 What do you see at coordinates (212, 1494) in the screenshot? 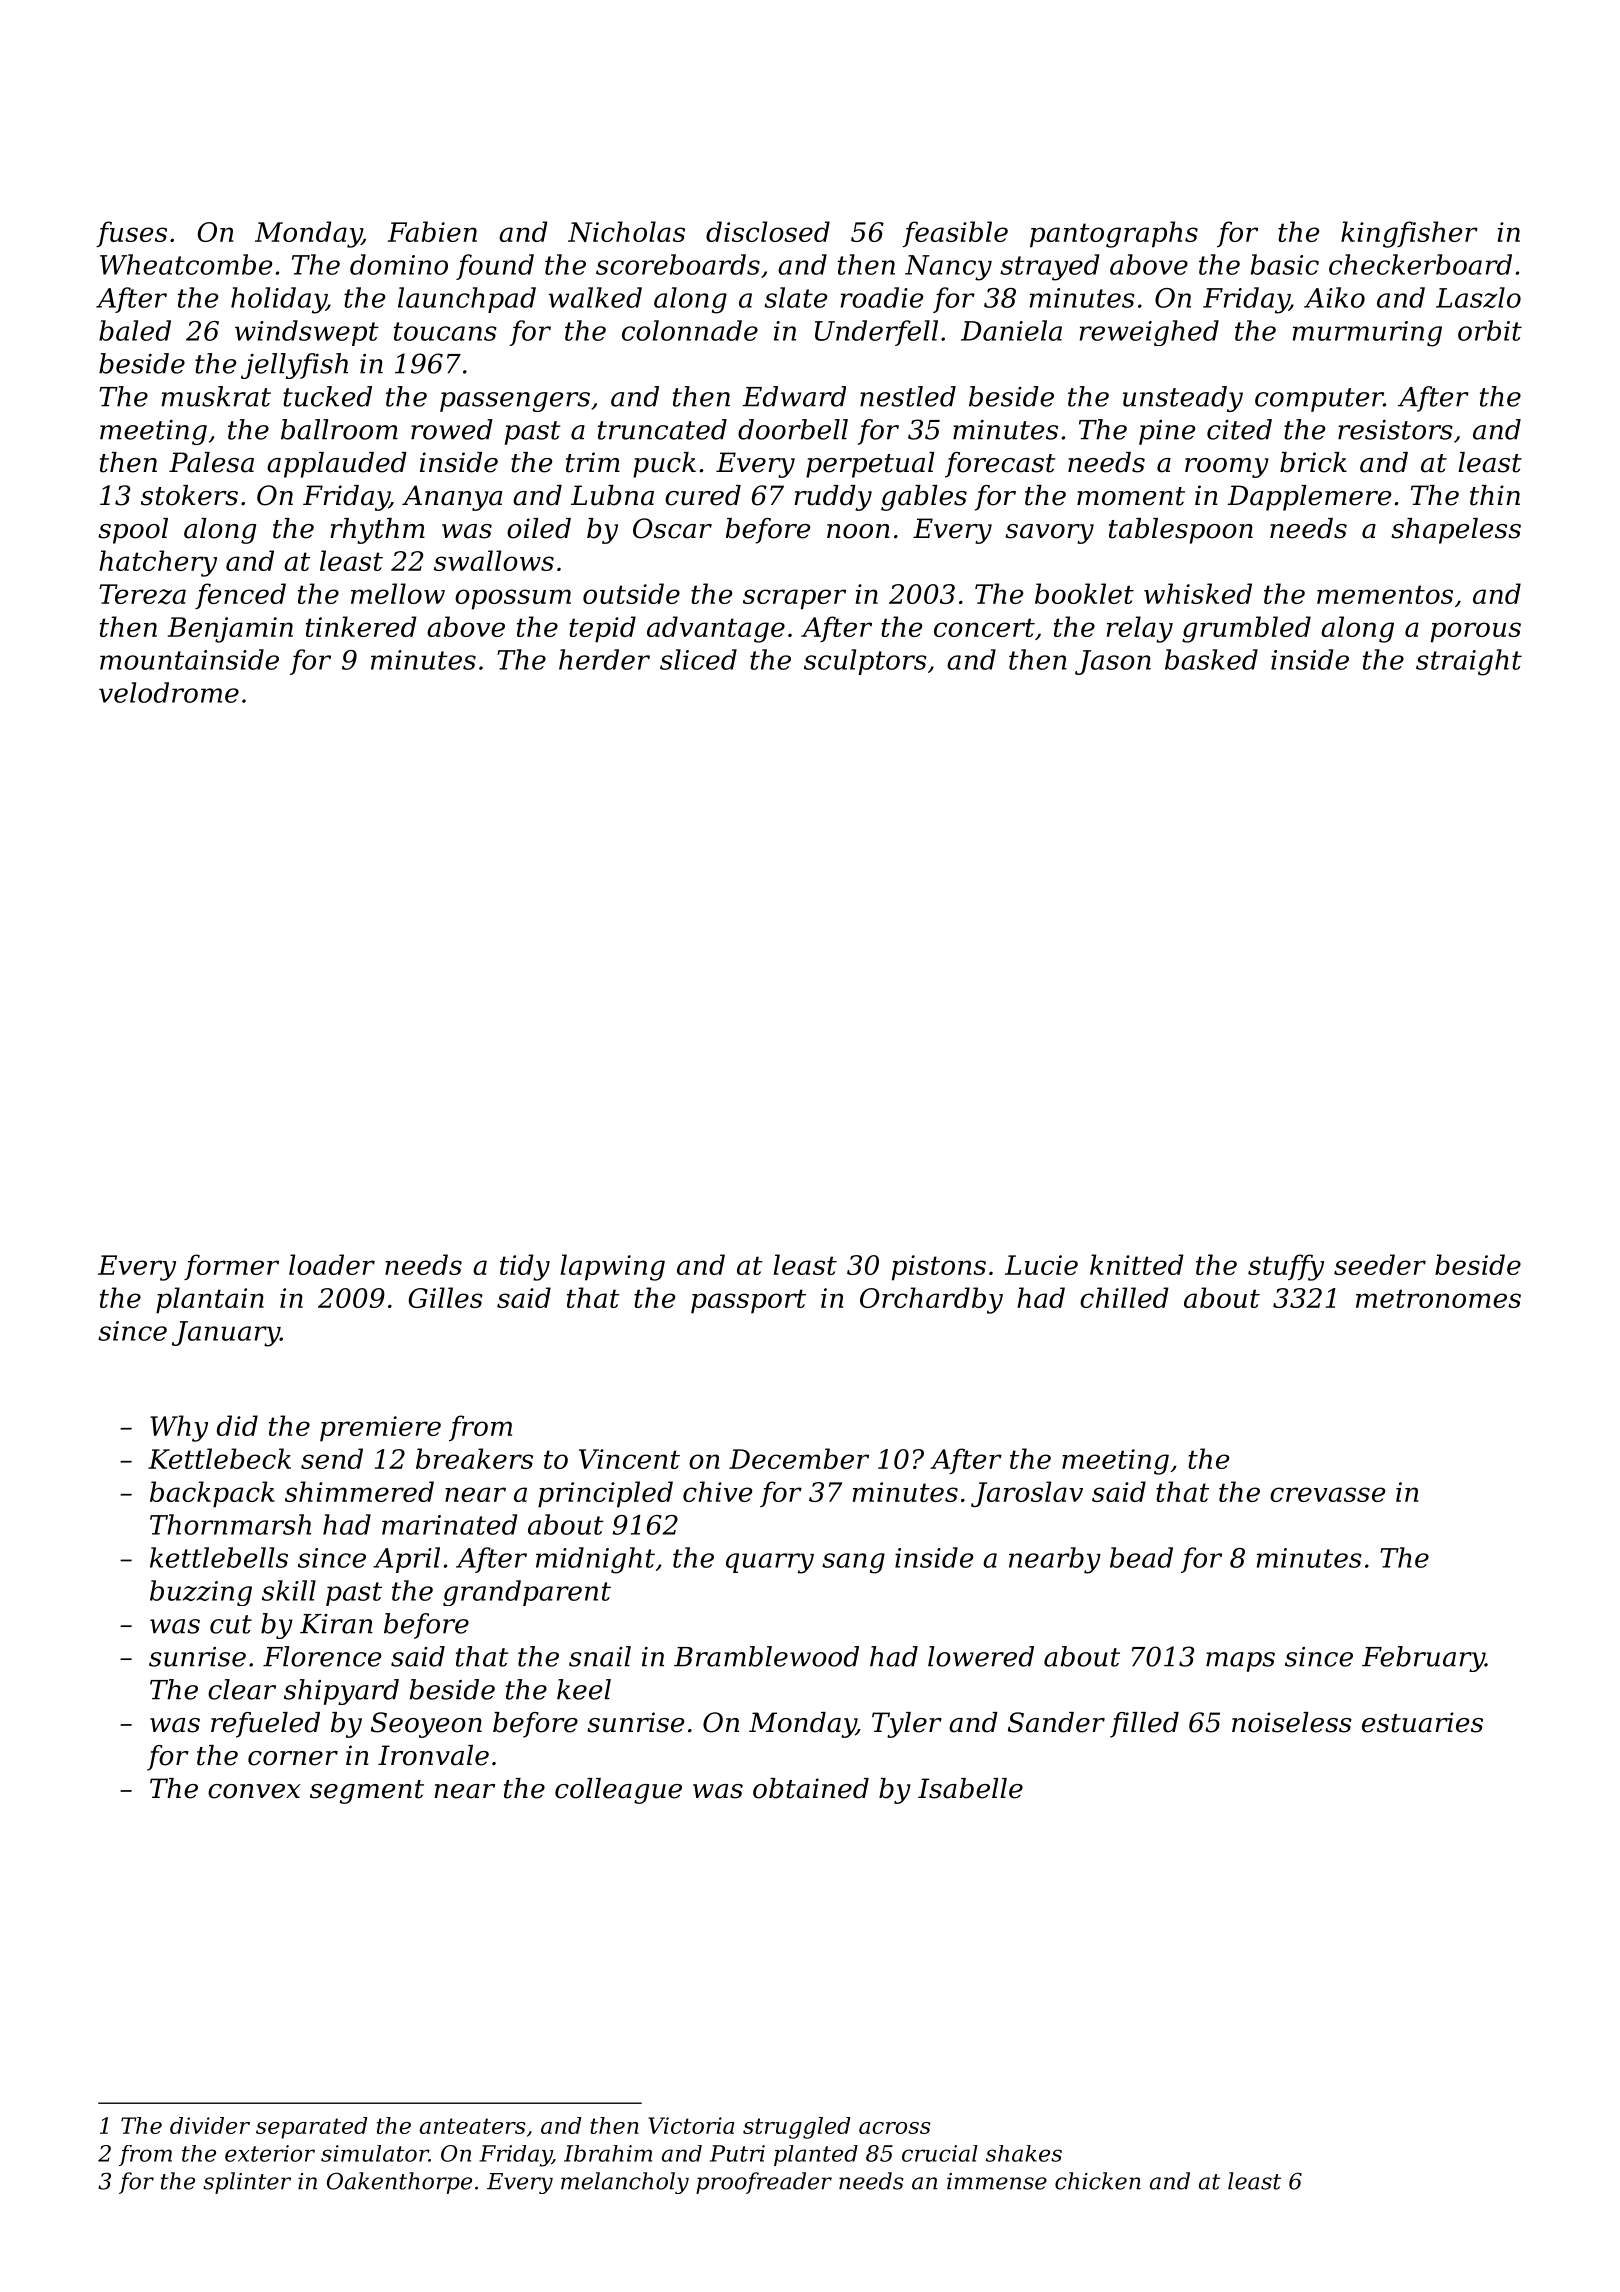
I see `backpack` at bounding box center [212, 1494].
